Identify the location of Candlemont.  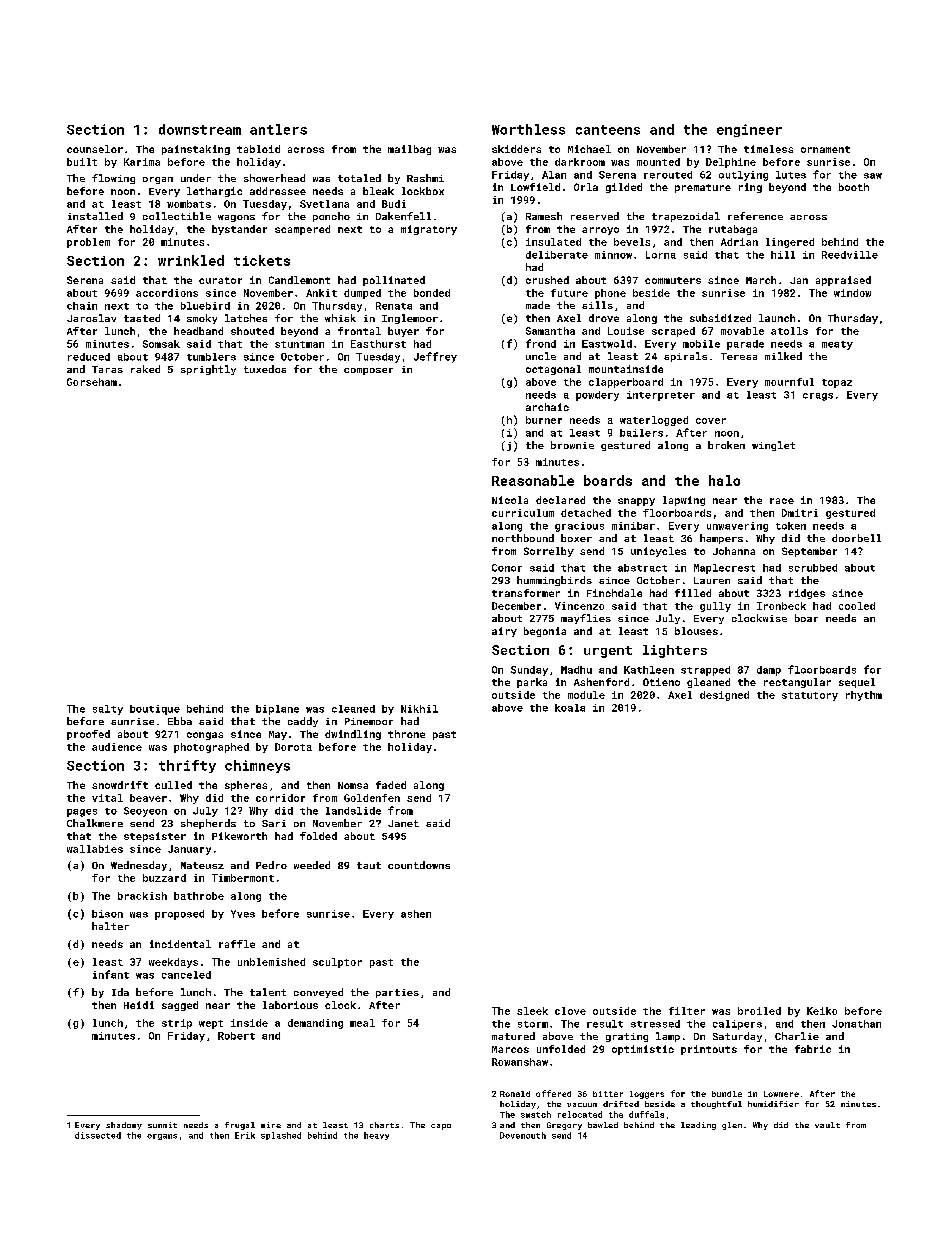
(299, 280).
